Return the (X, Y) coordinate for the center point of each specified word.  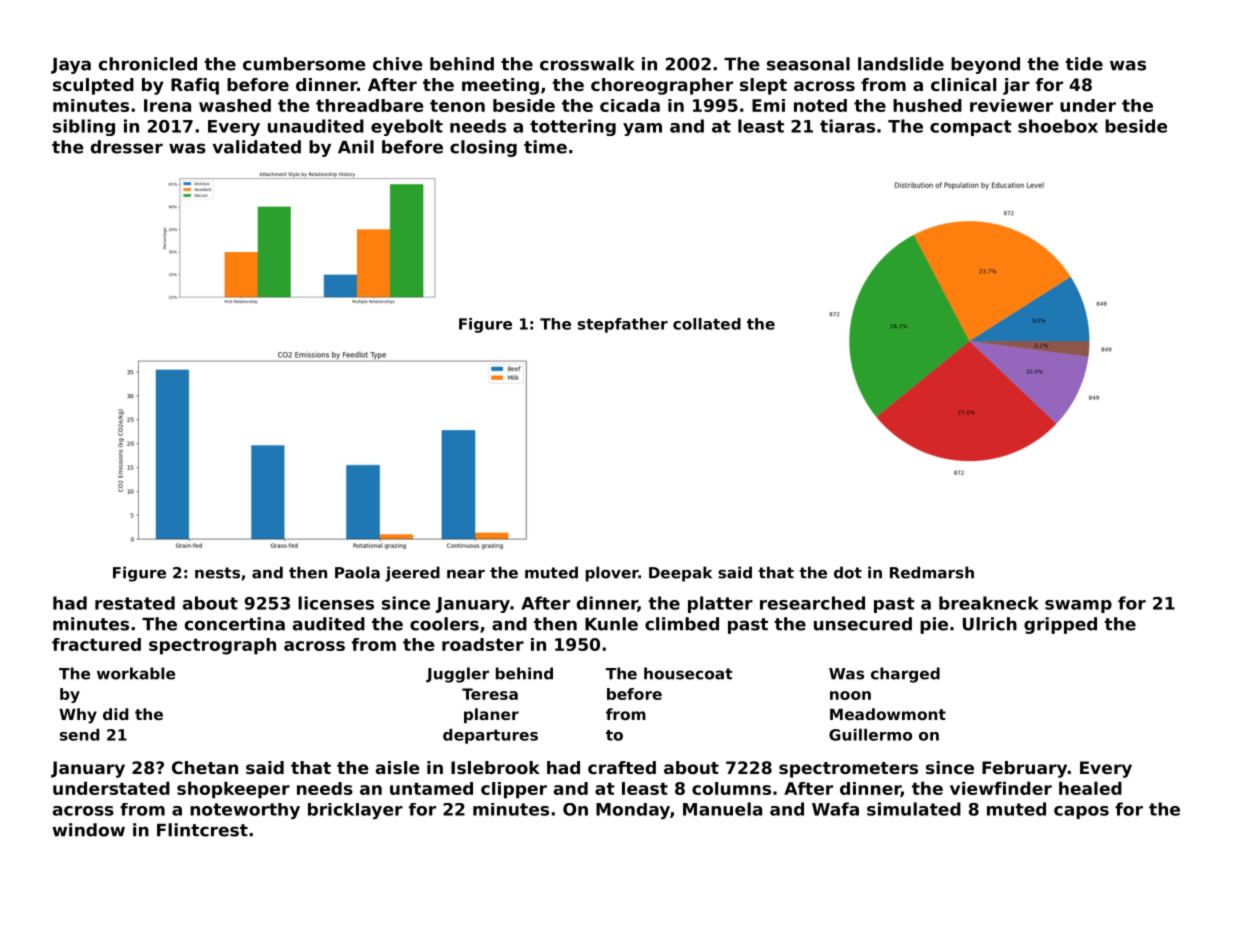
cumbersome (304, 64)
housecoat (688, 673)
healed (1090, 788)
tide (1084, 64)
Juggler (457, 675)
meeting (500, 86)
